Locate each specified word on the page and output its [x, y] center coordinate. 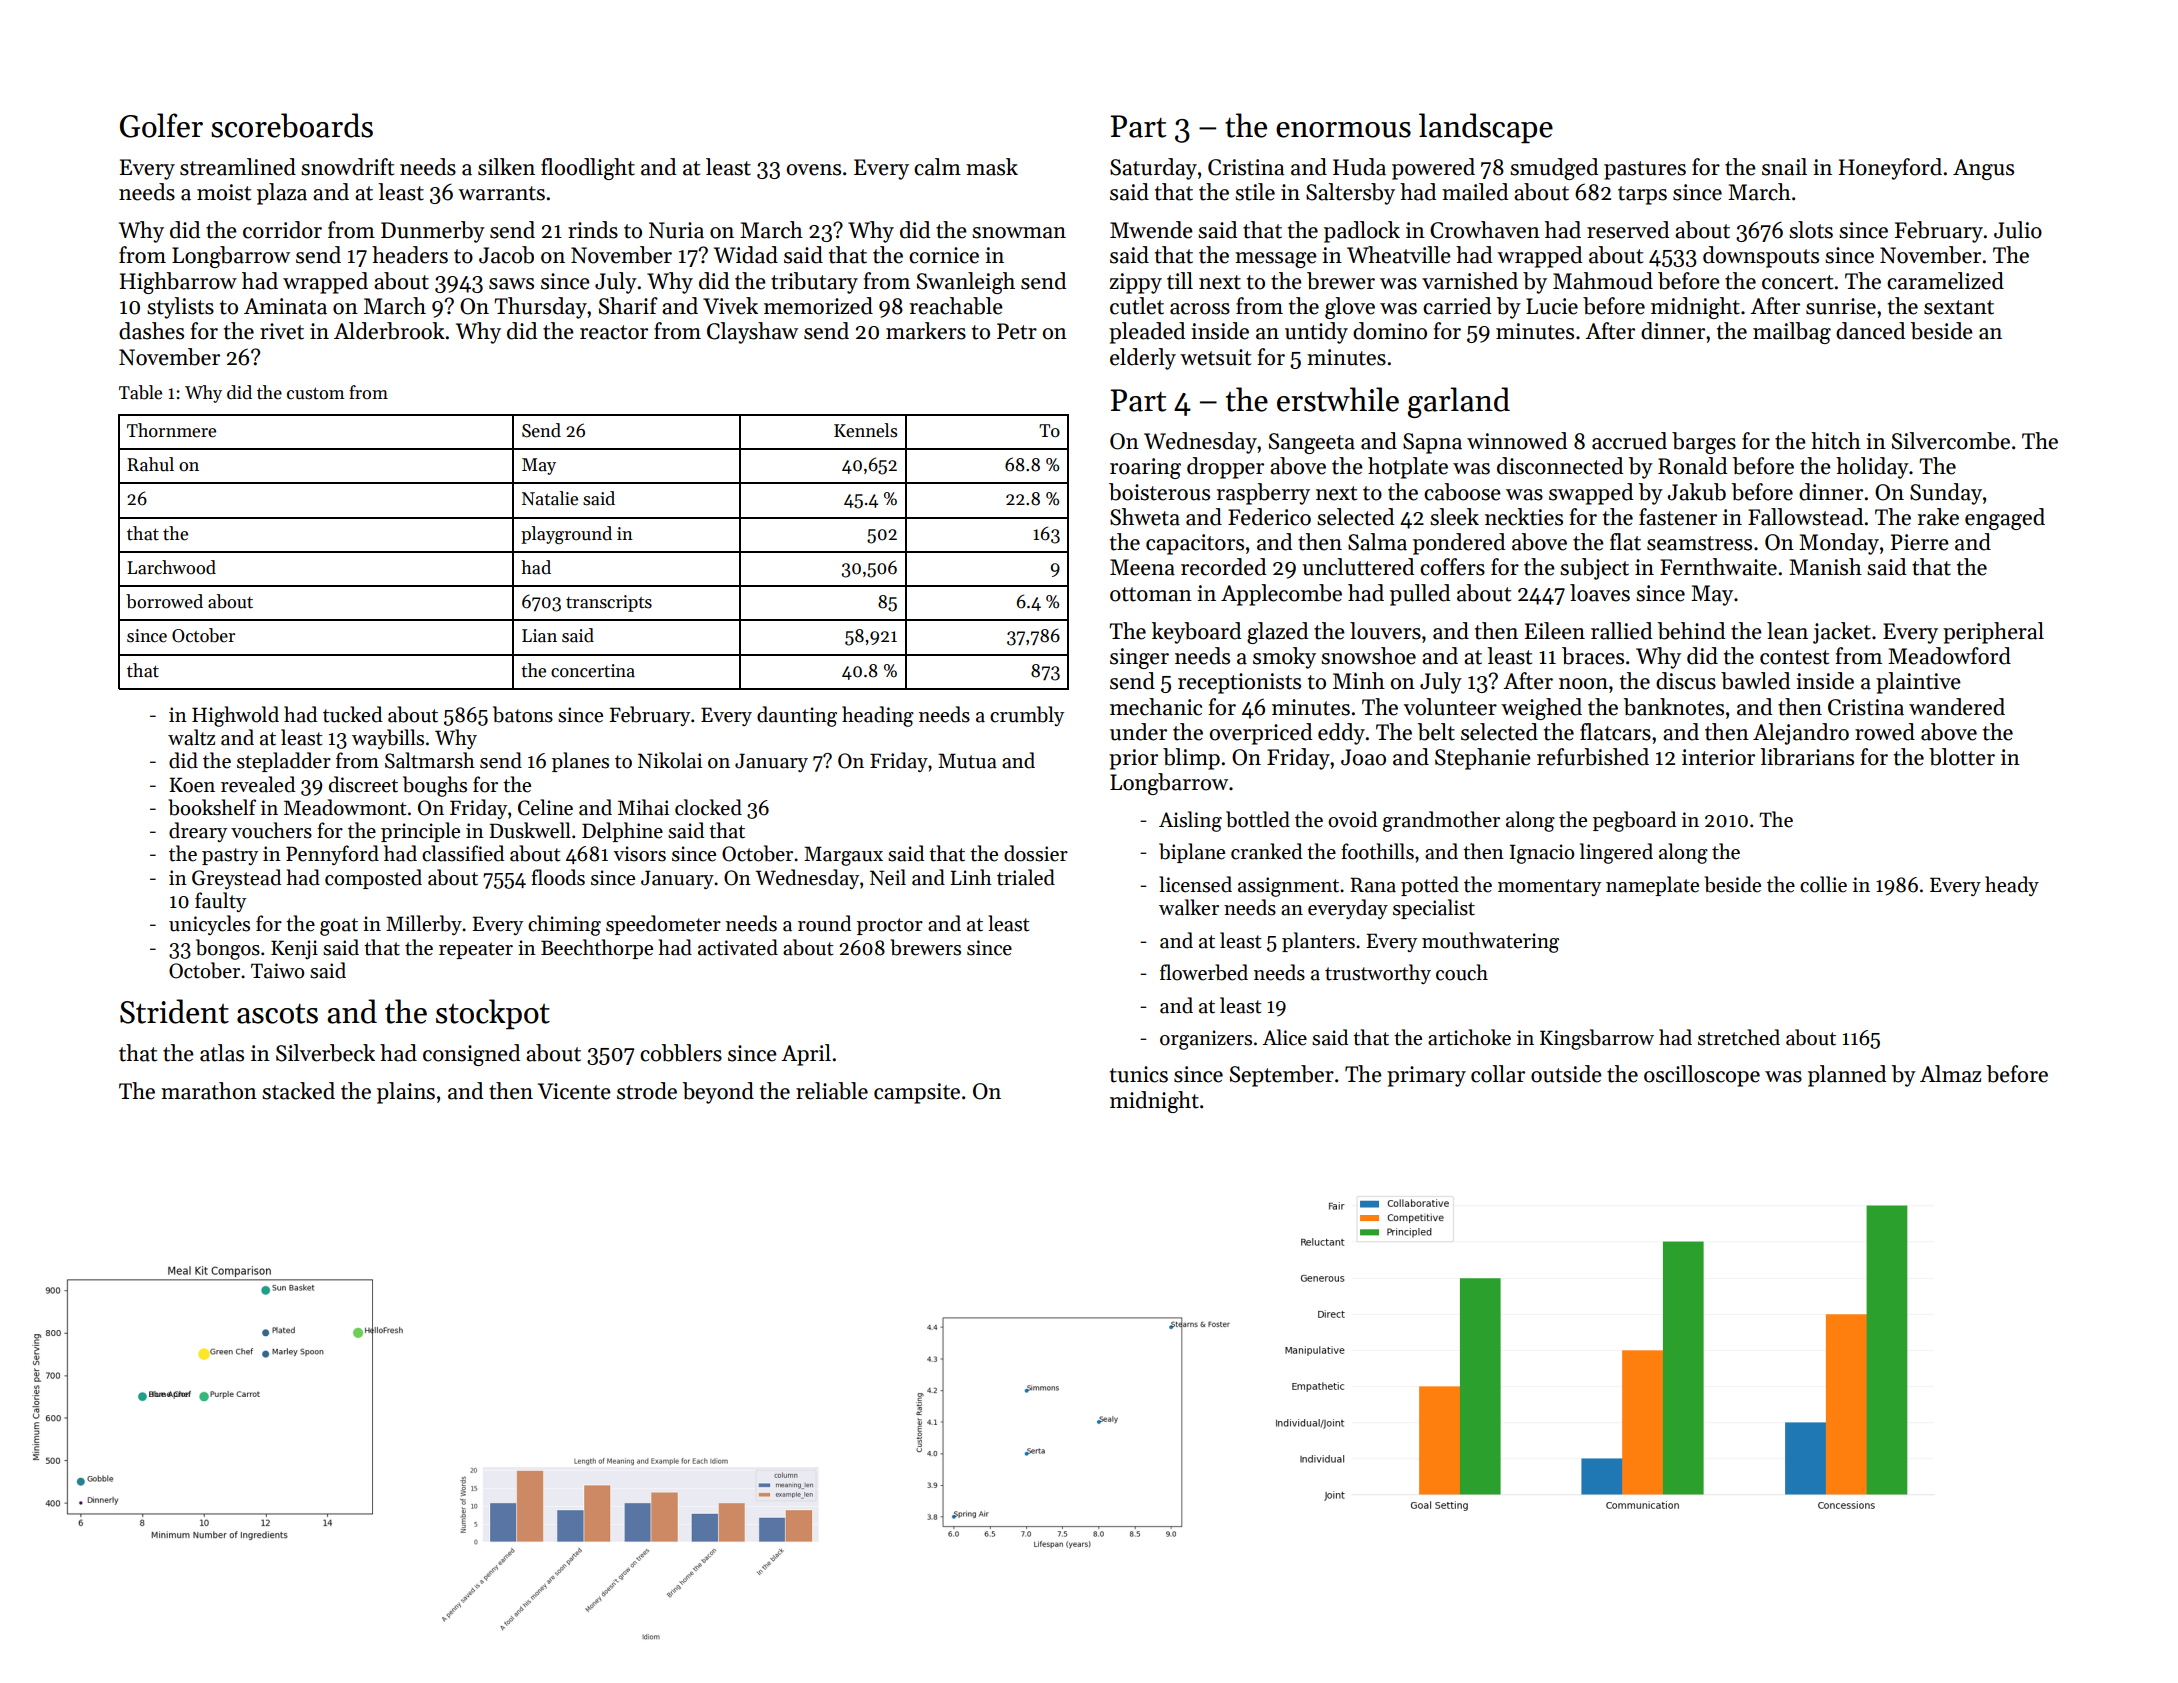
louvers [1385, 631]
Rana [1373, 885]
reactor [614, 332]
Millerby [424, 925]
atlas [222, 1053]
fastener [1678, 517]
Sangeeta [1312, 443]
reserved [1628, 230]
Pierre [1920, 542]
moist [224, 192]
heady [2012, 886]
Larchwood [171, 567]
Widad [746, 255]
